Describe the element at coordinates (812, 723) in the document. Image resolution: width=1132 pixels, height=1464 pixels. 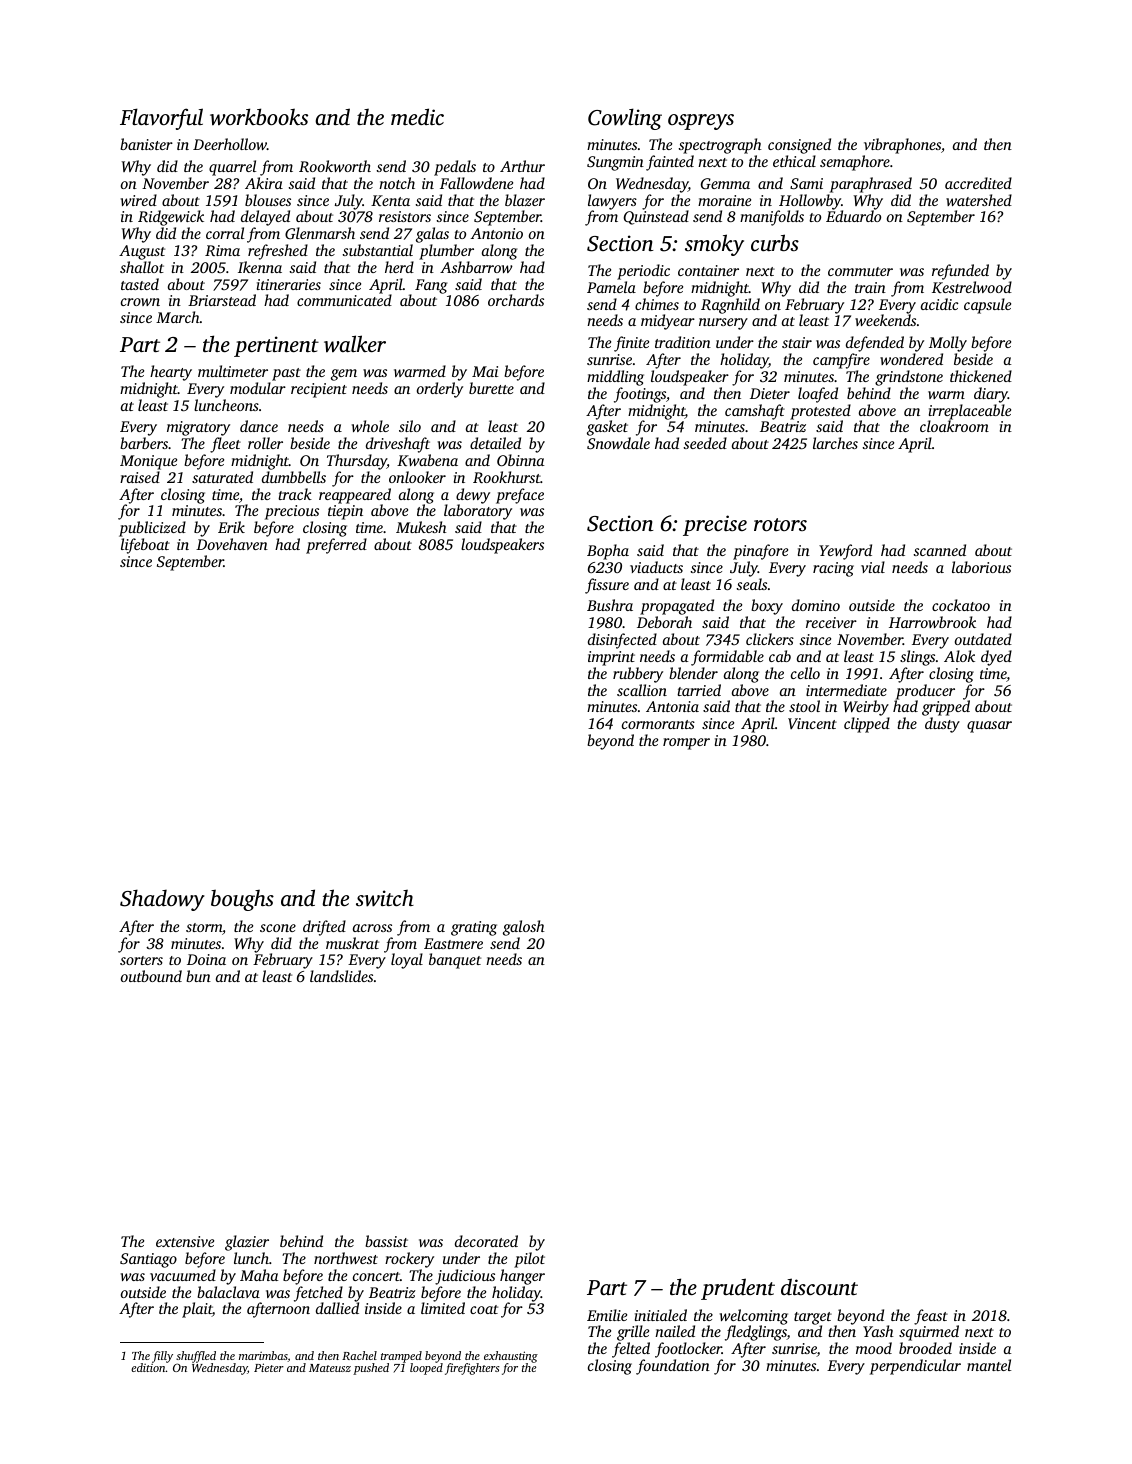
I see `Vincent` at that location.
